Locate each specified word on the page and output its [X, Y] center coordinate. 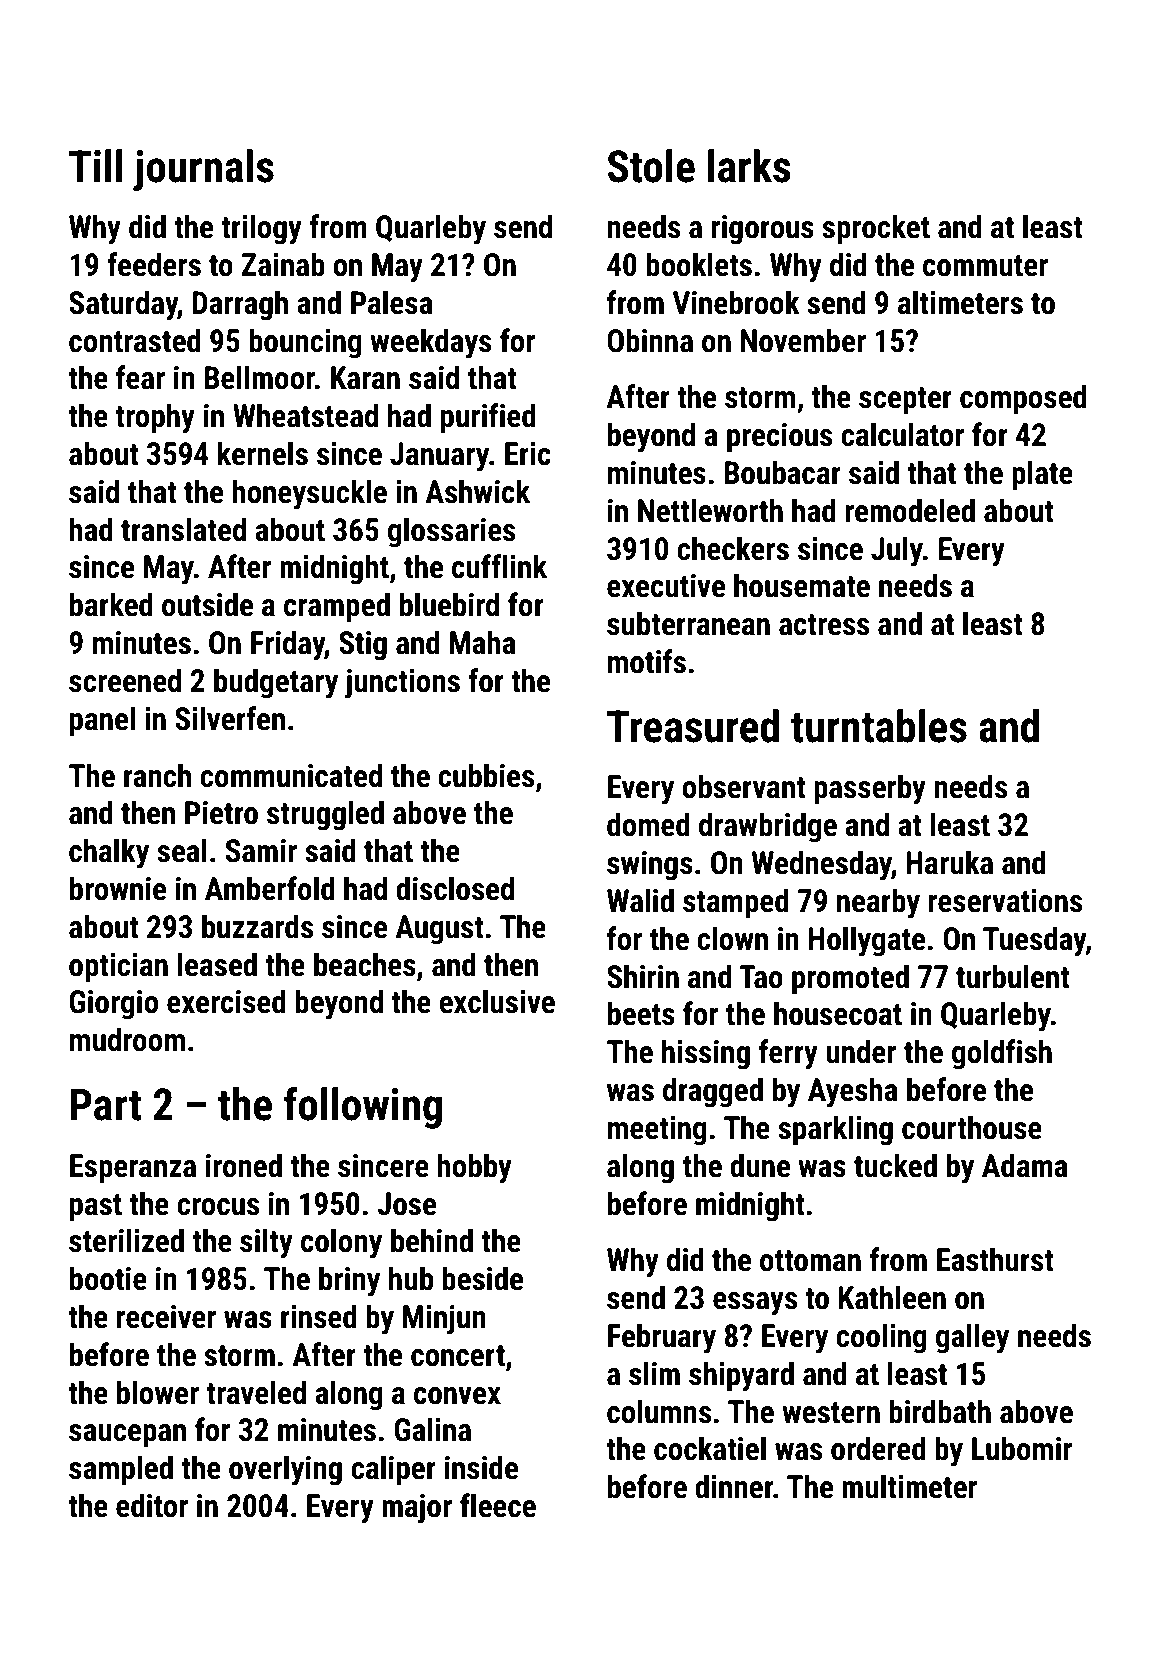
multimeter [909, 1486]
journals [203, 170]
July [897, 551]
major [417, 1509]
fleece [498, 1505]
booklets [699, 264]
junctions [402, 684]
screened [125, 680]
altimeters [960, 302]
